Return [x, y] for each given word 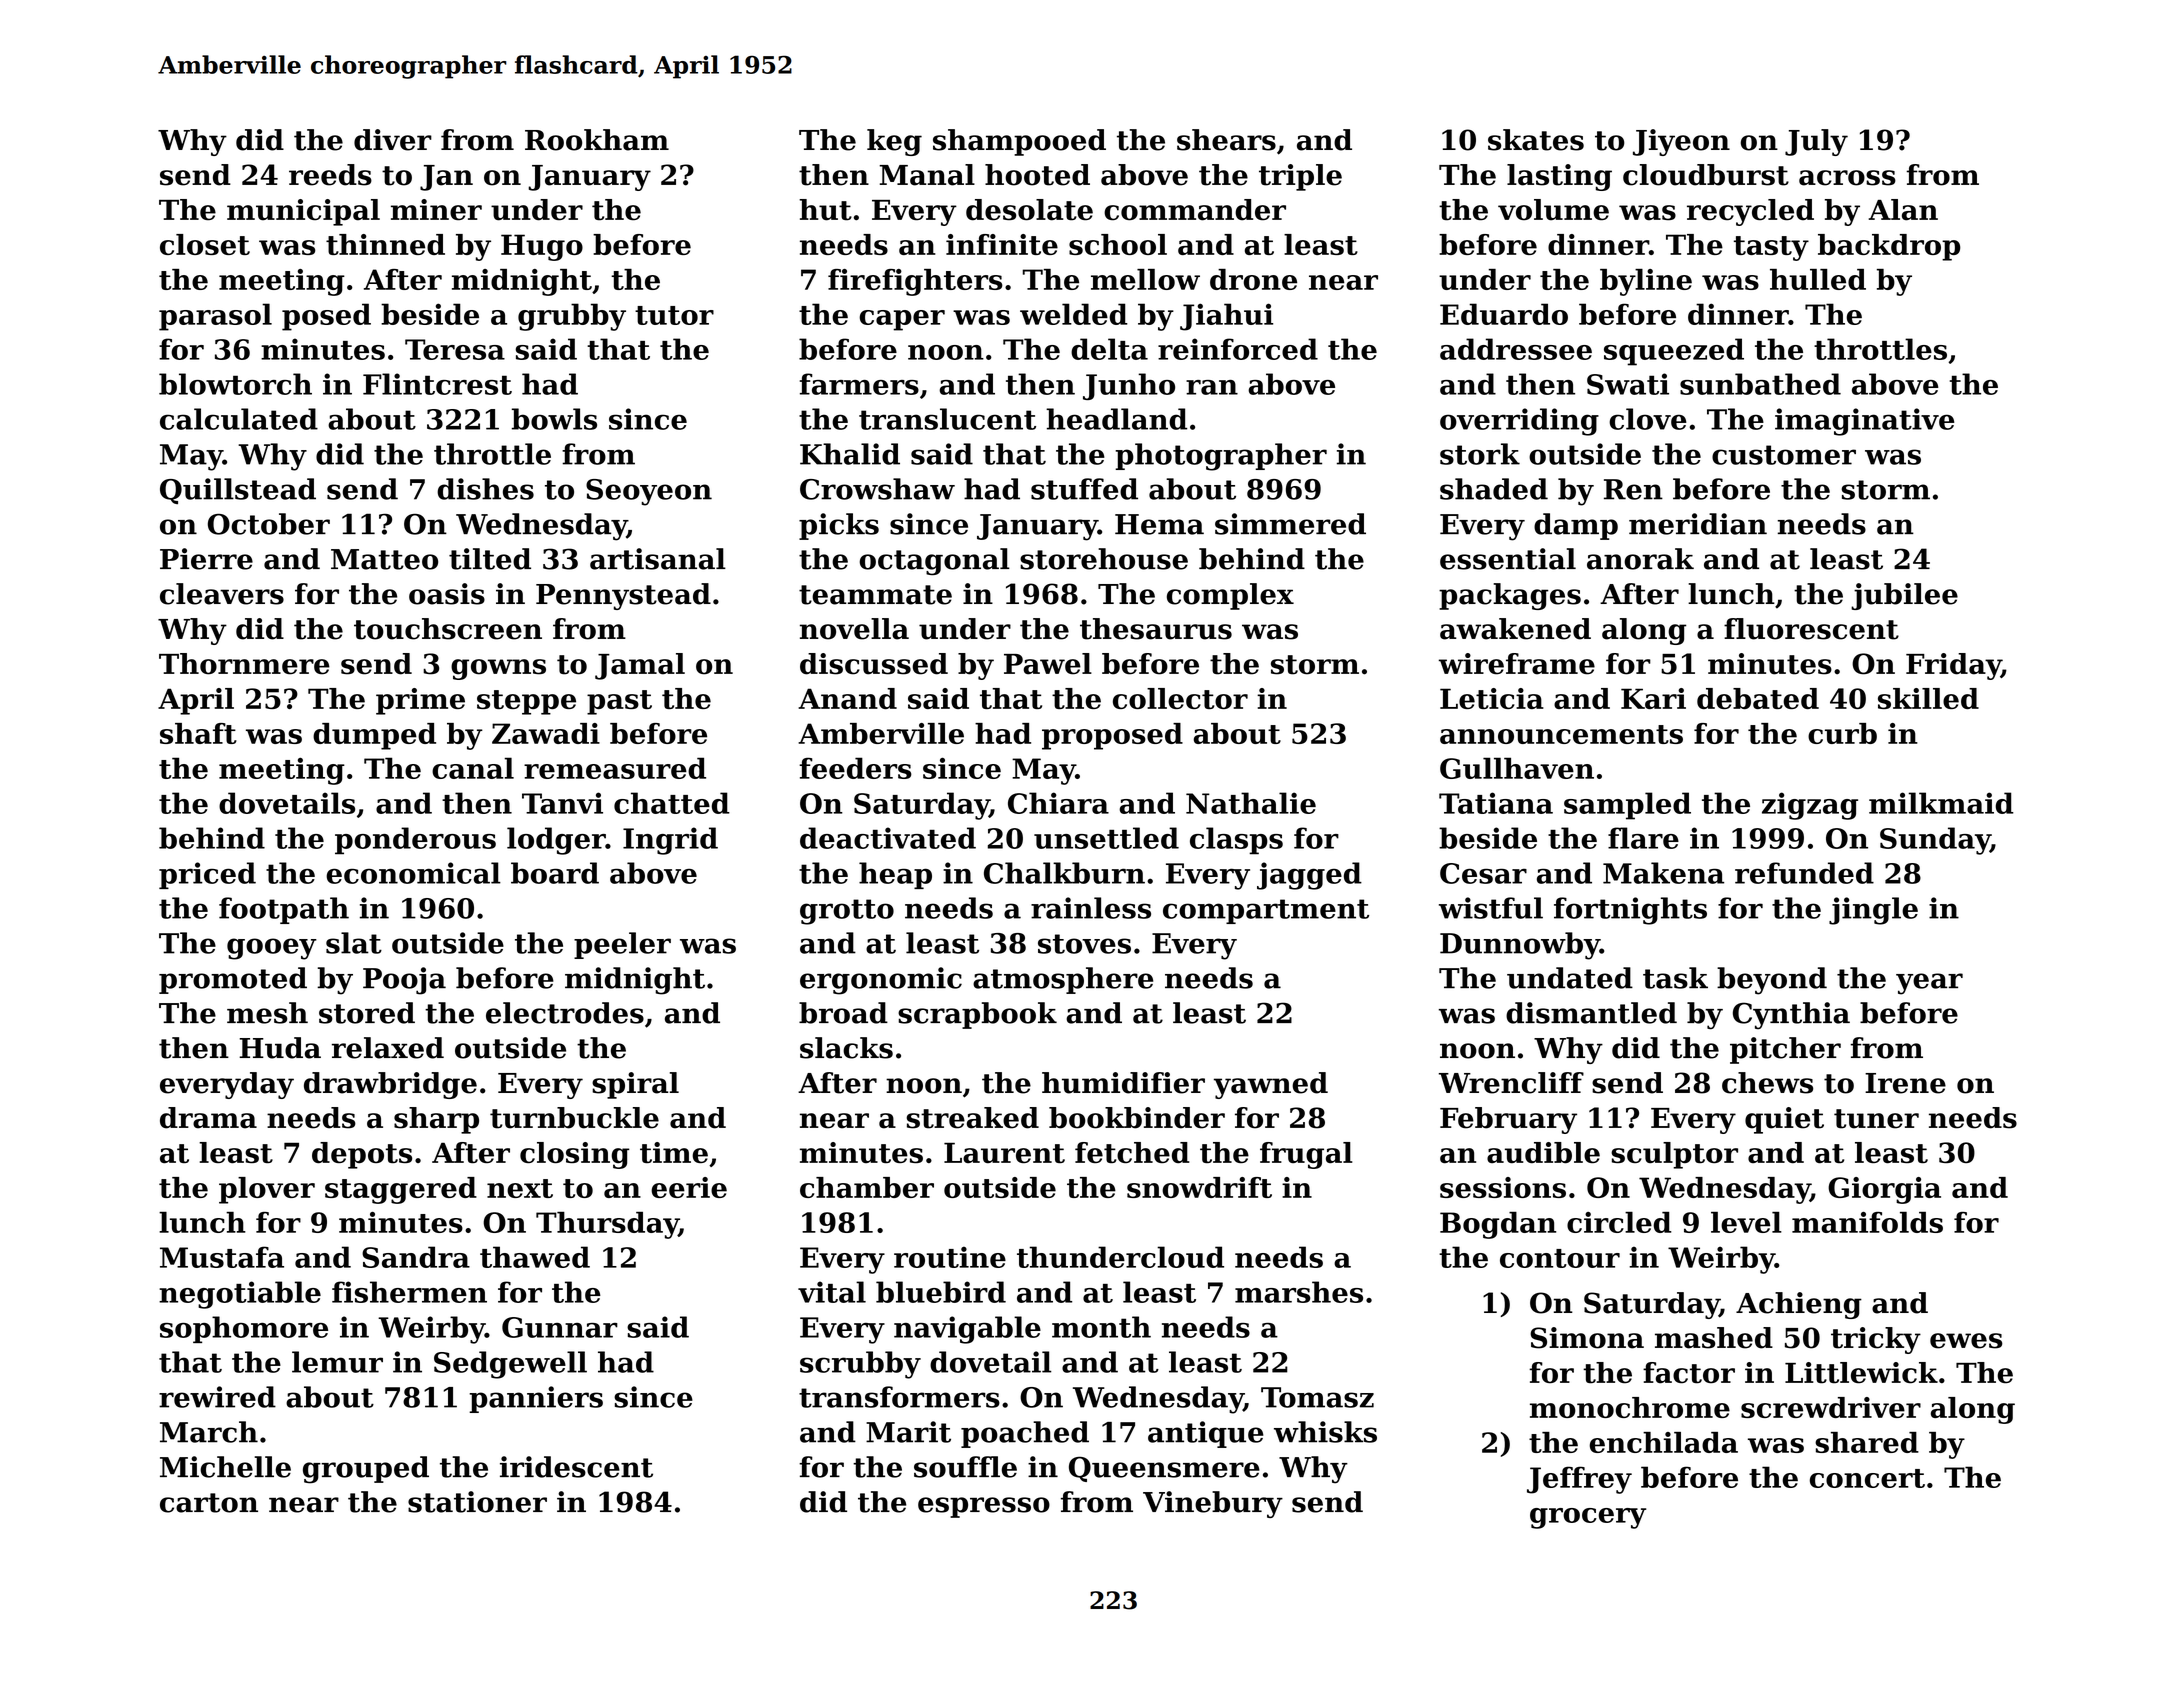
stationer [477, 1502]
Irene [1905, 1083]
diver [393, 140]
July [1816, 142]
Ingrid [670, 841]
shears [1226, 140]
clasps [1236, 841]
